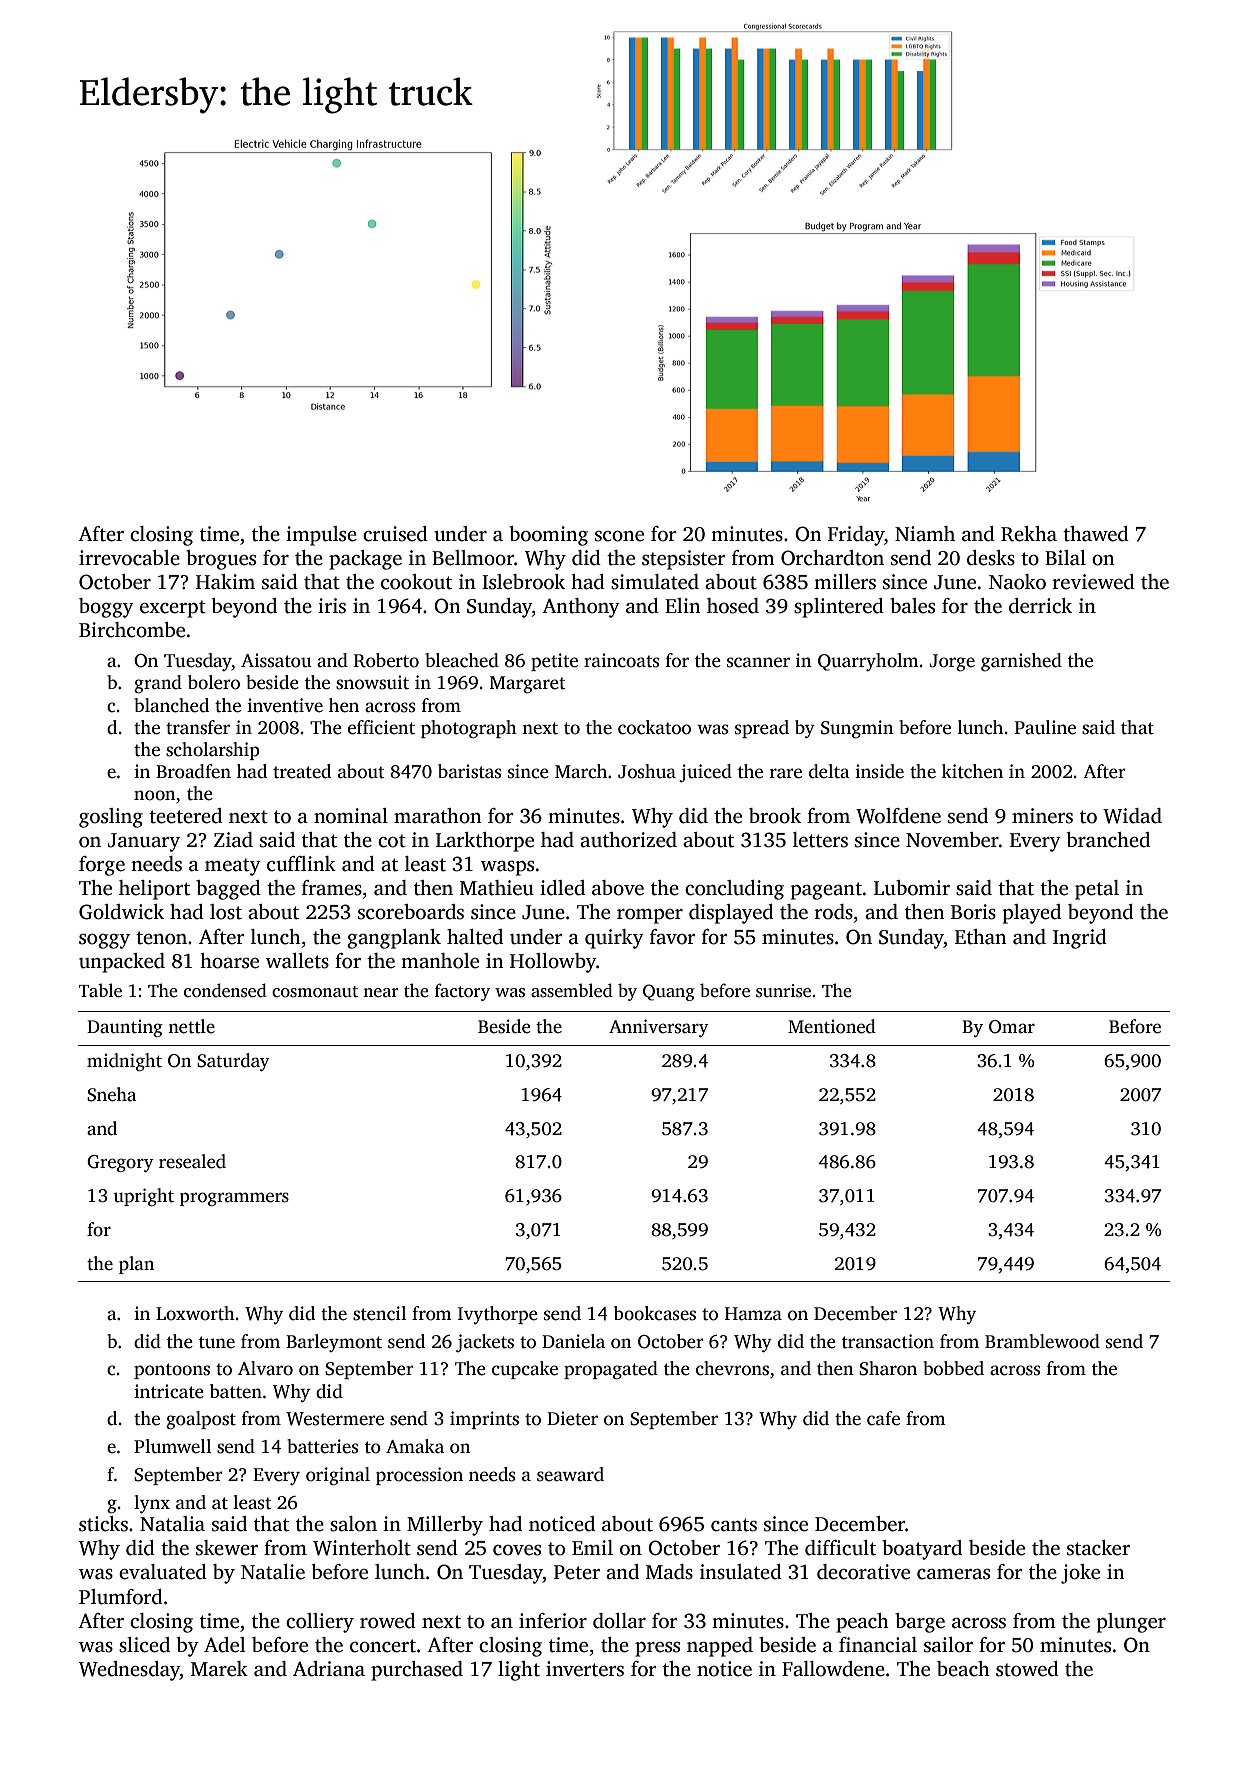  Describe the element at coordinates (125, 1028) in the image. I see `Daunting` at that location.
